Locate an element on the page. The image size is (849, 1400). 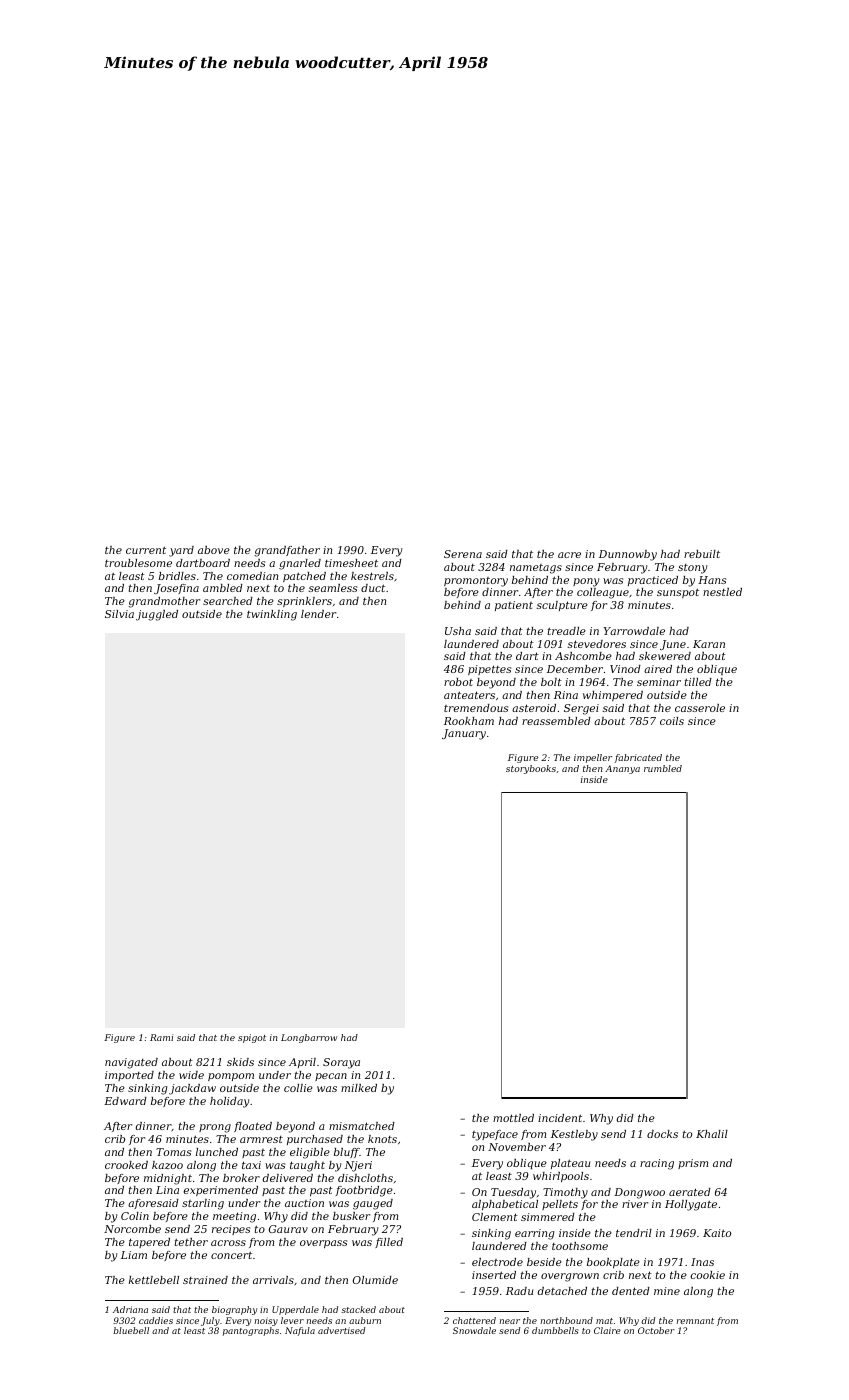
grandfather is located at coordinates (287, 551).
